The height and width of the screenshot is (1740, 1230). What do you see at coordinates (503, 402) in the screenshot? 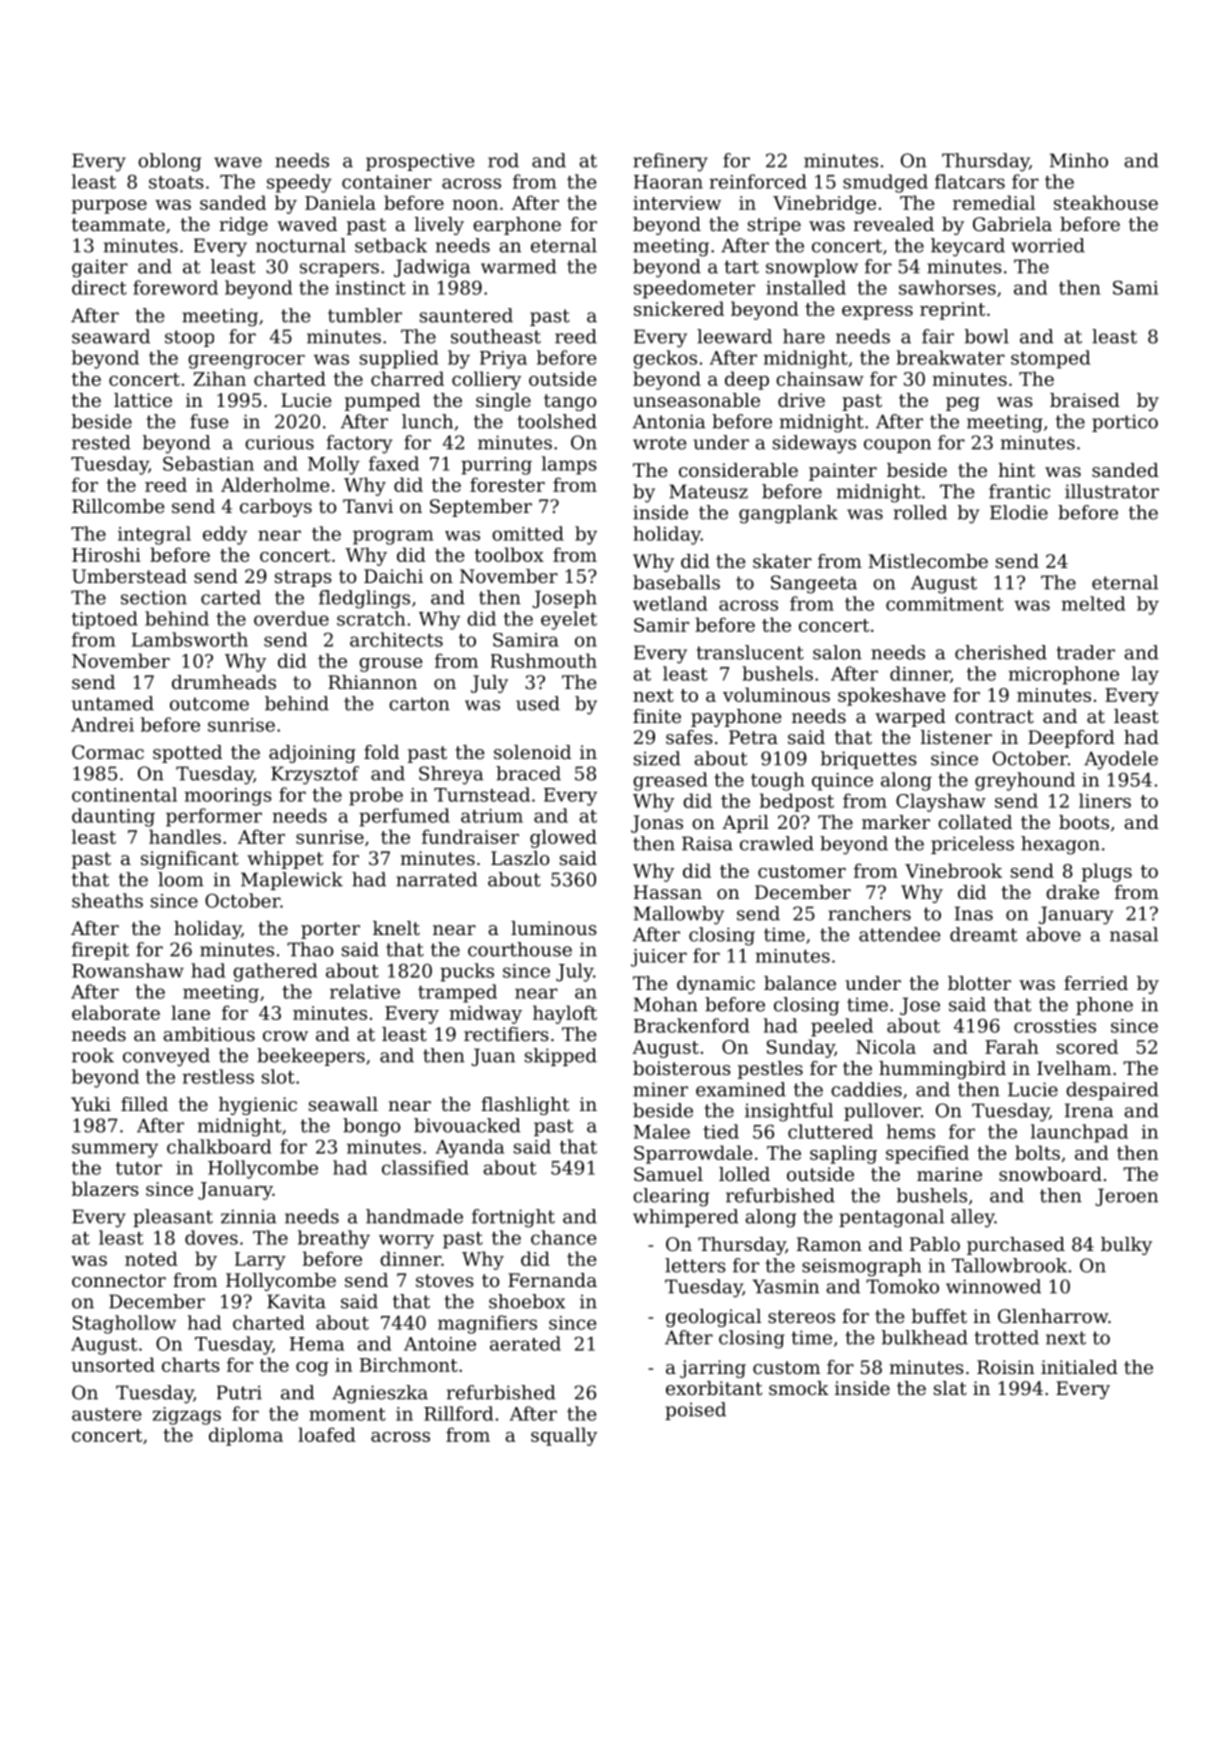
I see `single` at bounding box center [503, 402].
